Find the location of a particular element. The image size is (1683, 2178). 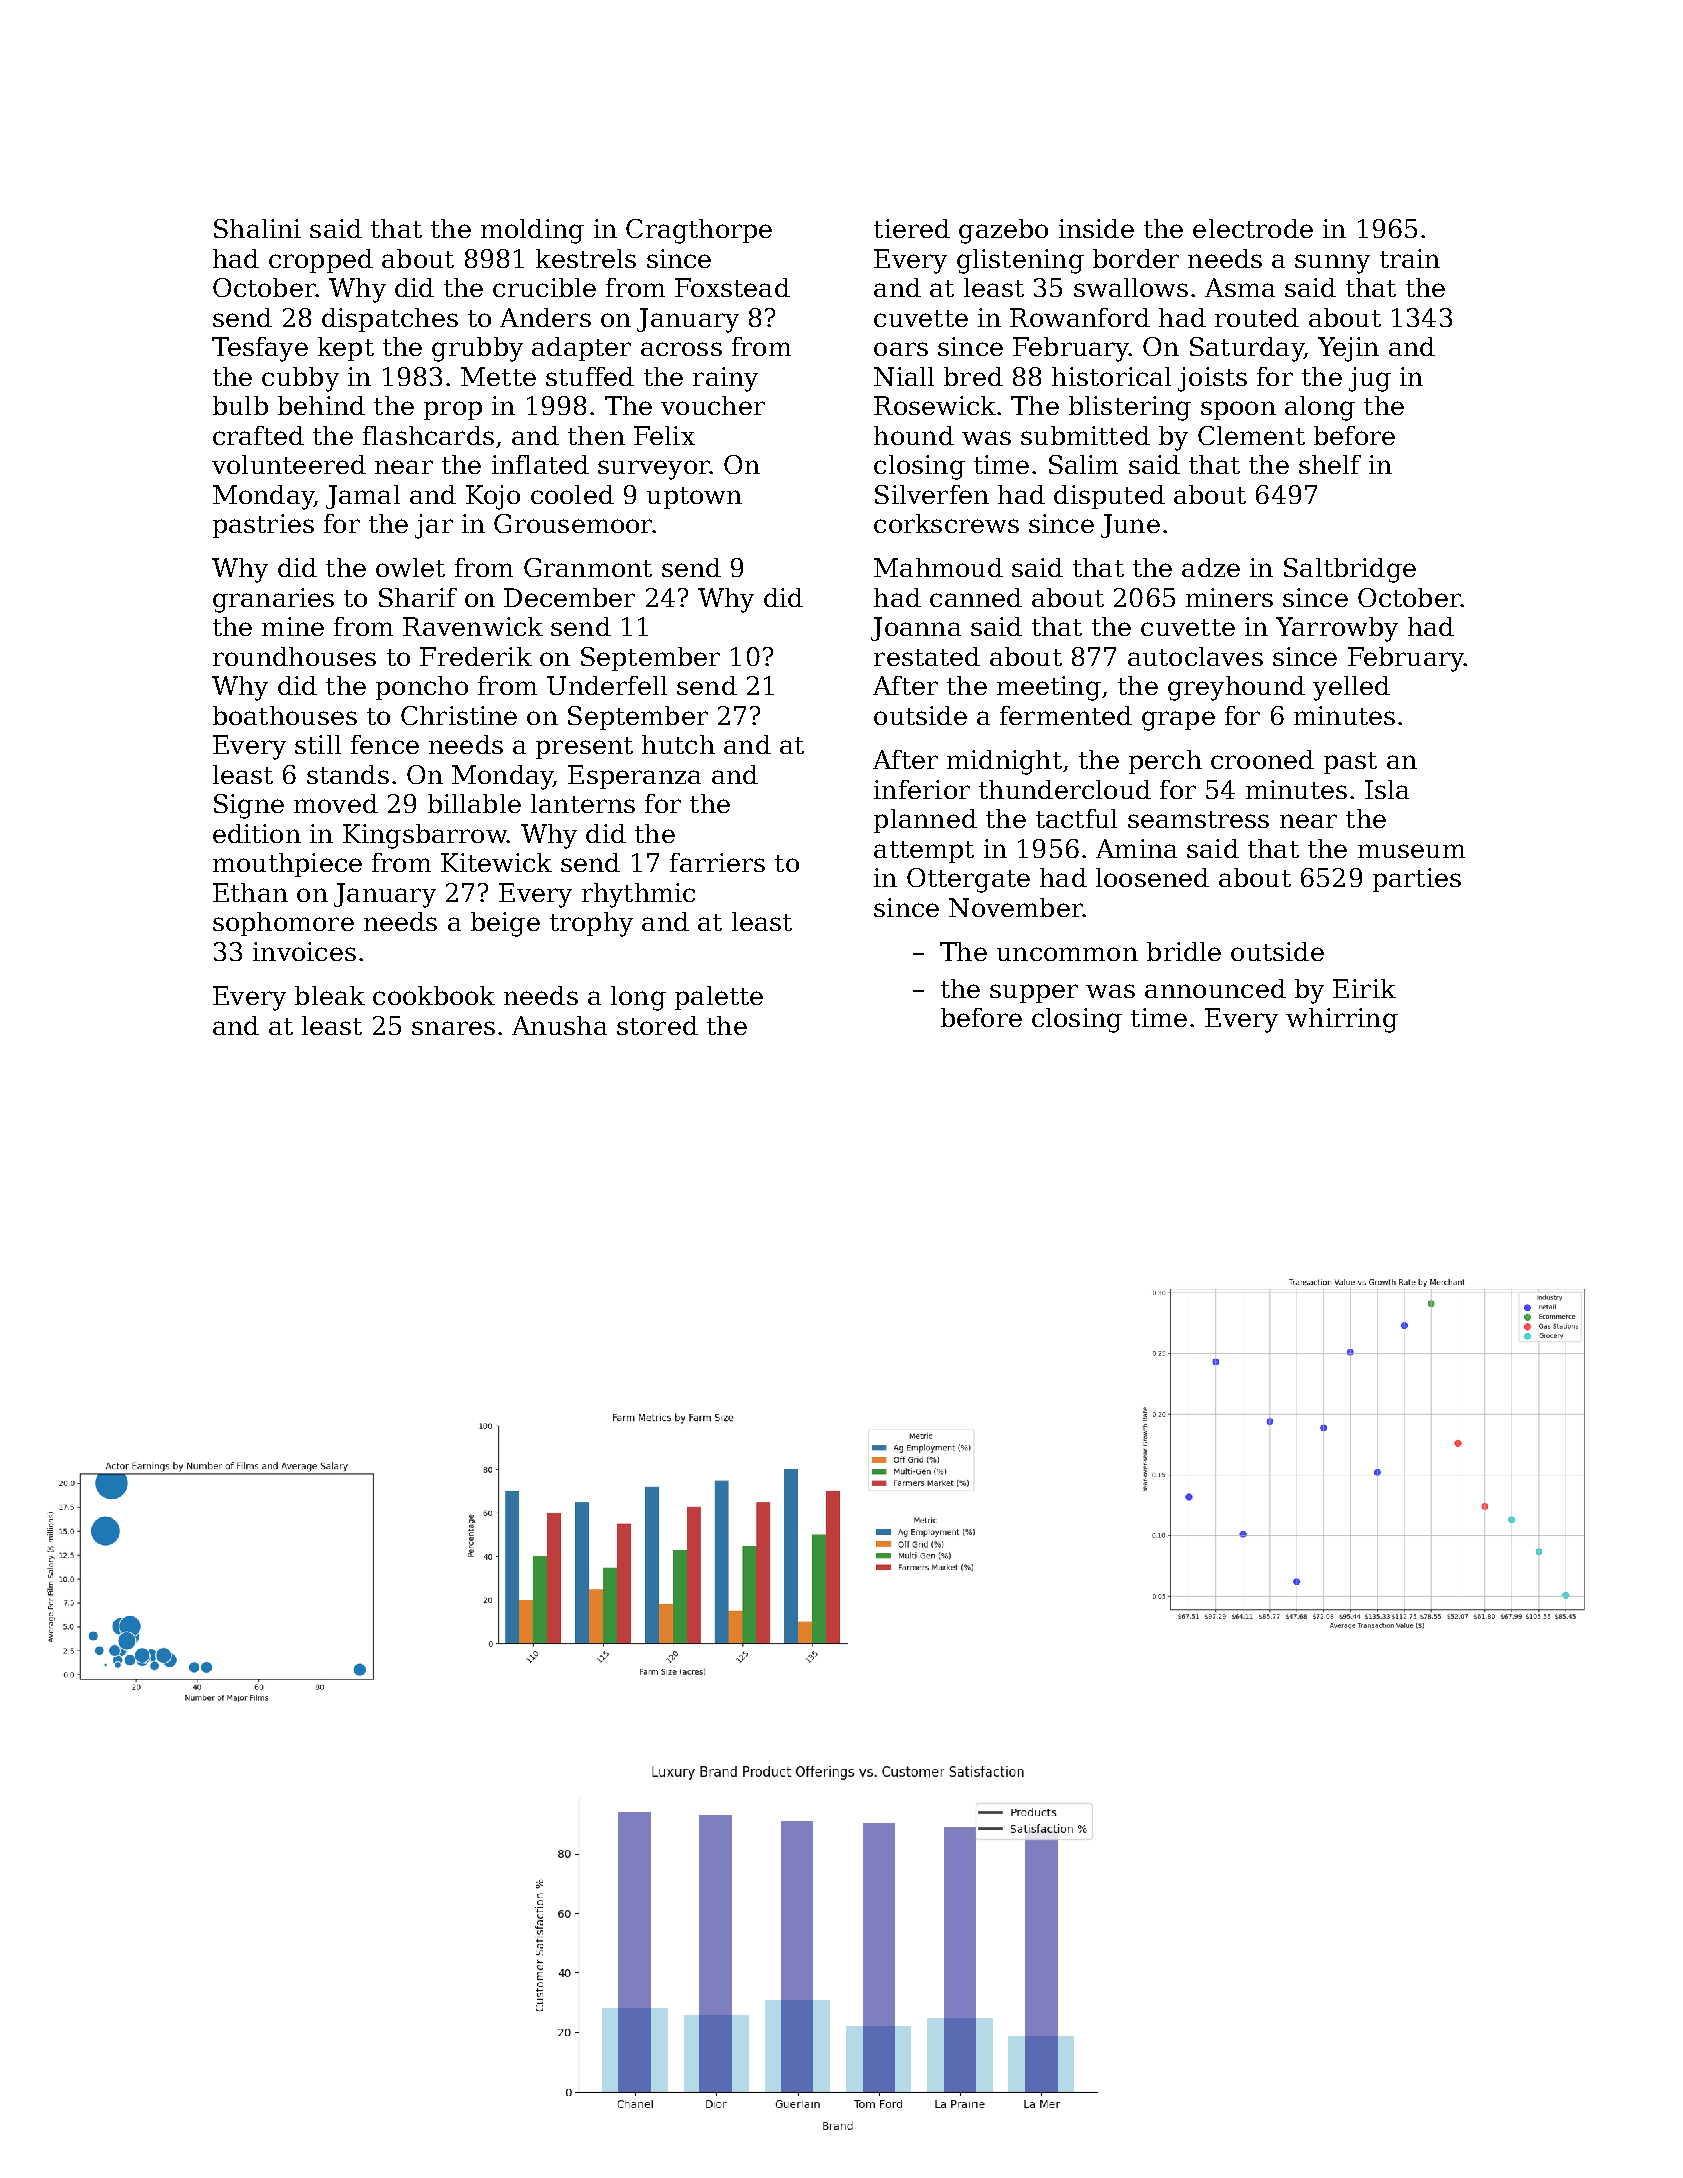

Kitewick is located at coordinates (496, 862).
